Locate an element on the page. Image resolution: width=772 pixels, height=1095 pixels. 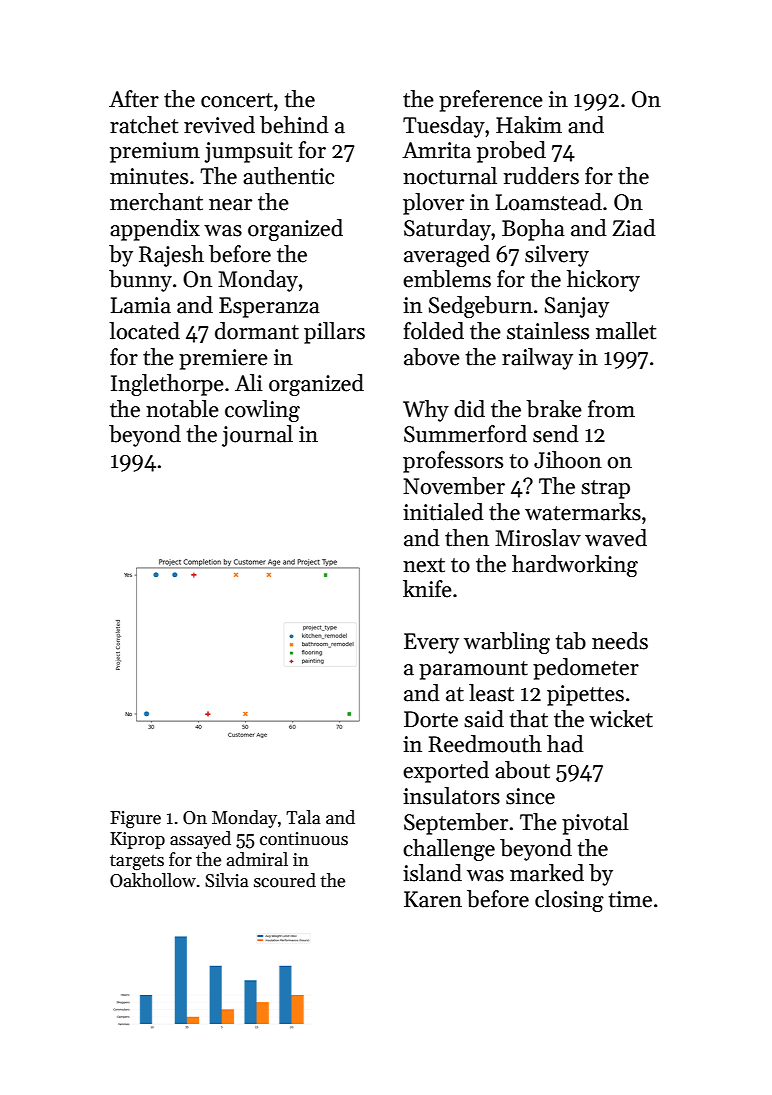
knife is located at coordinates (427, 589).
